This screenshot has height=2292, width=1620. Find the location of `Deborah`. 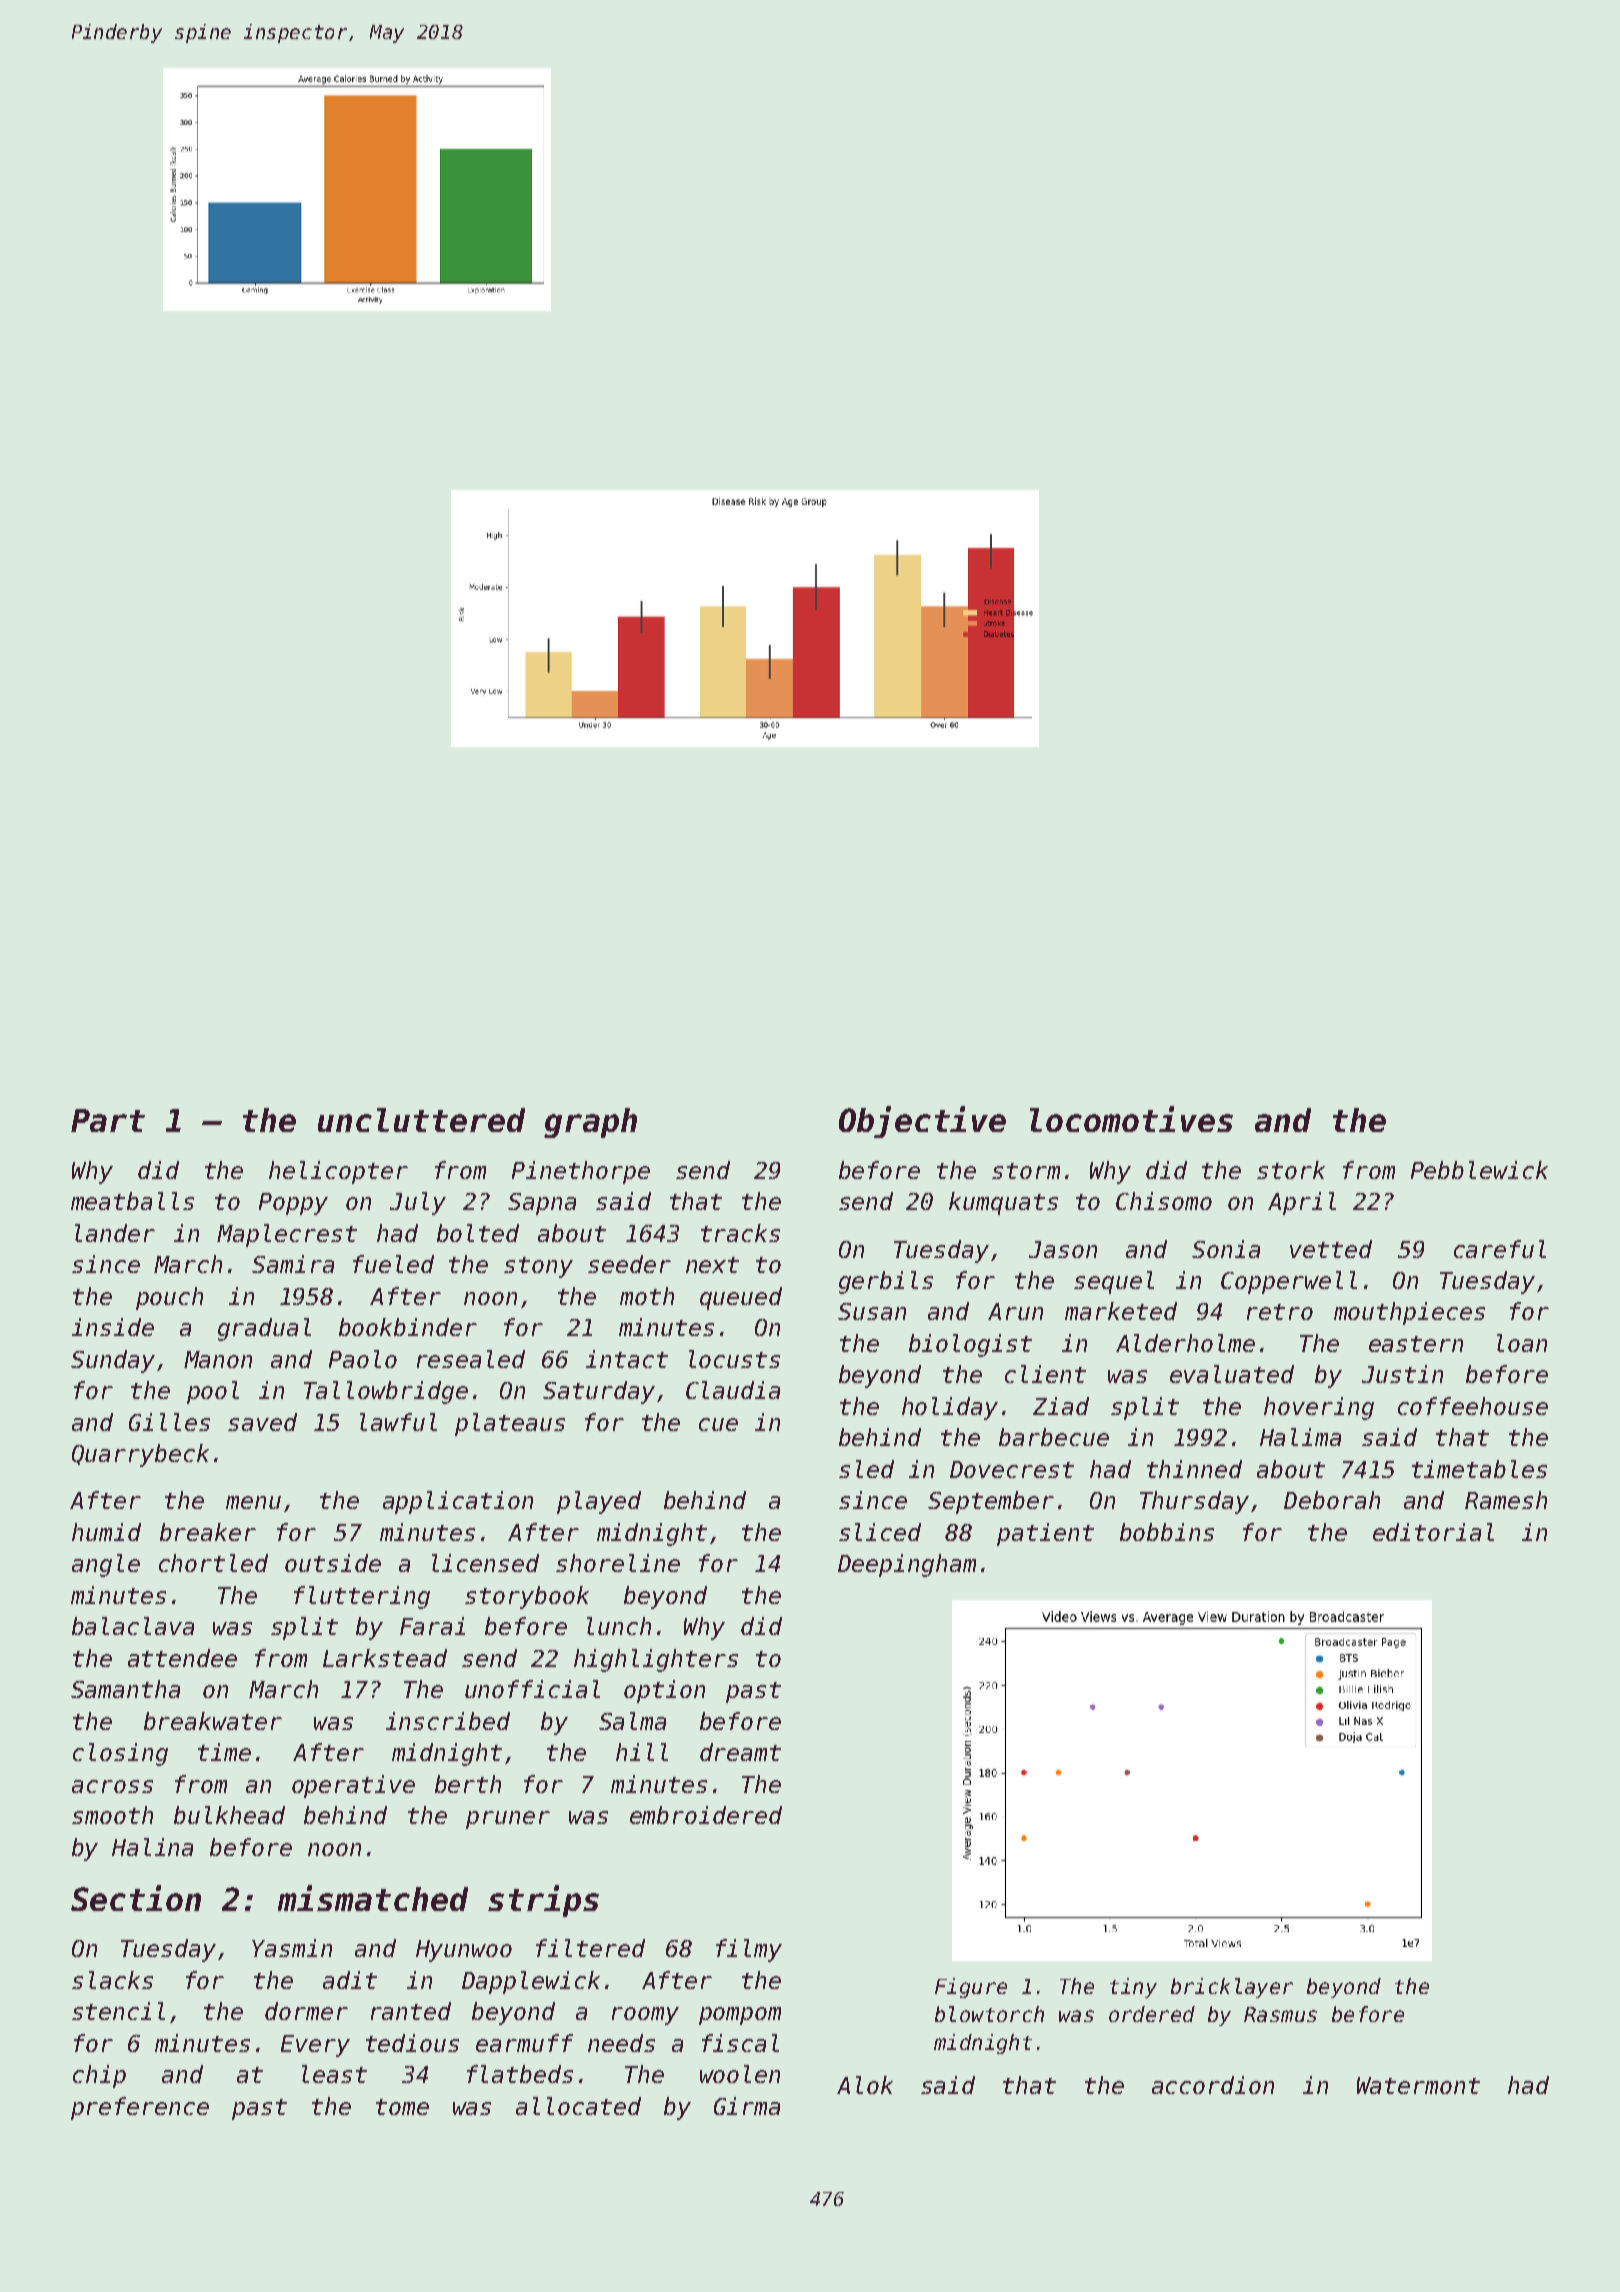

Deborah is located at coordinates (1332, 1500).
